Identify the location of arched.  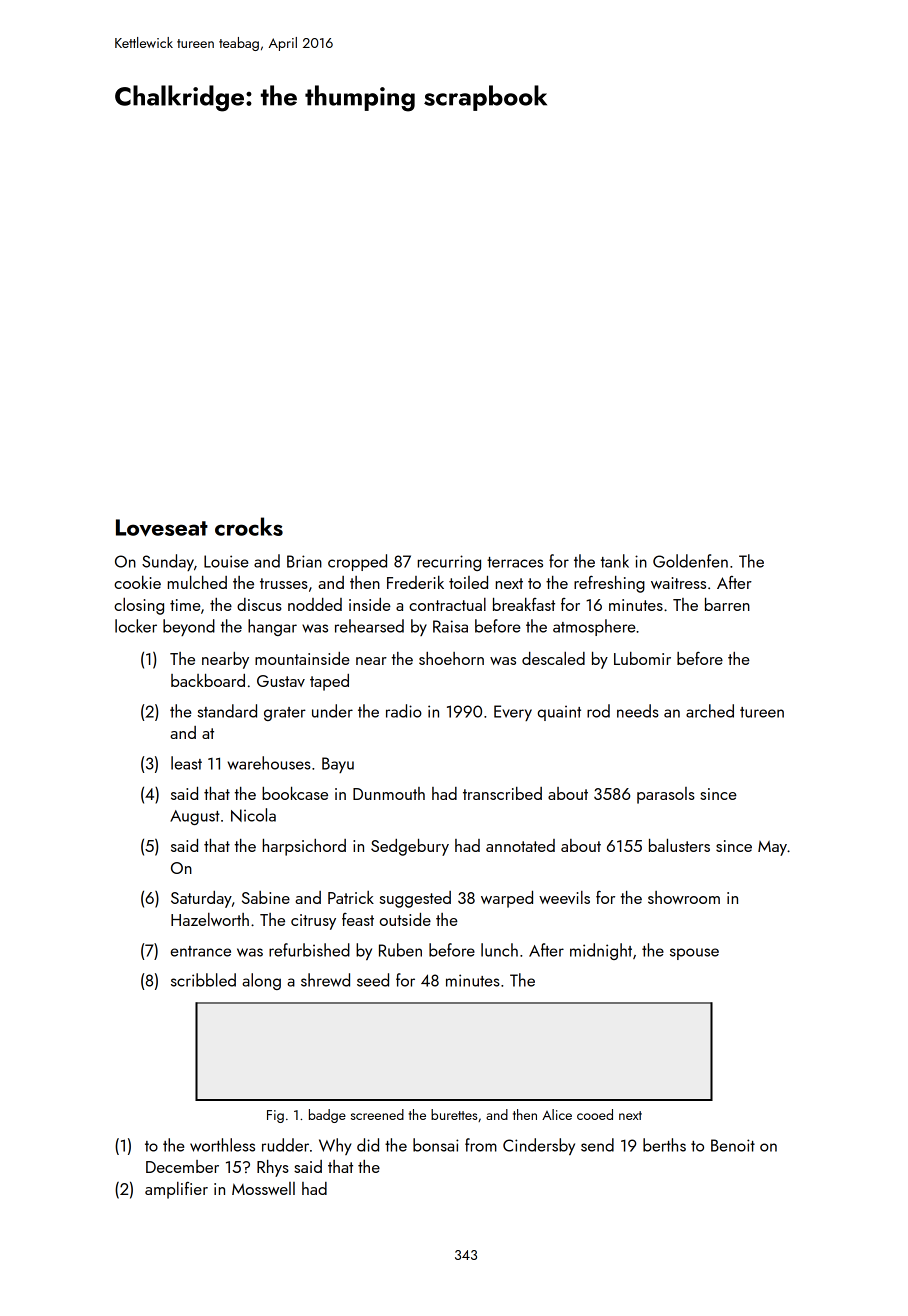
(710, 711).
